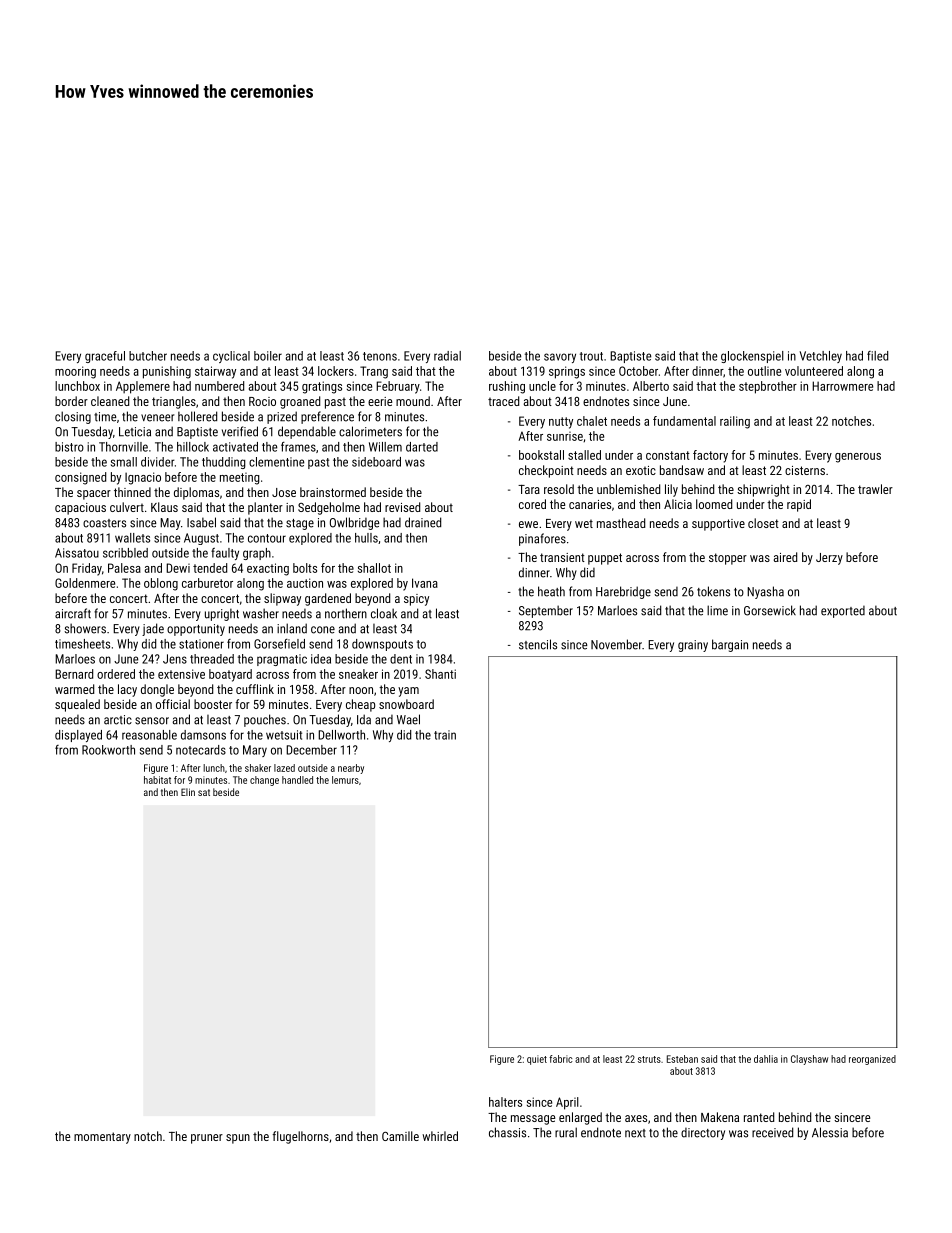 The width and height of the screenshot is (952, 1233). What do you see at coordinates (102, 1138) in the screenshot?
I see `momentary` at bounding box center [102, 1138].
